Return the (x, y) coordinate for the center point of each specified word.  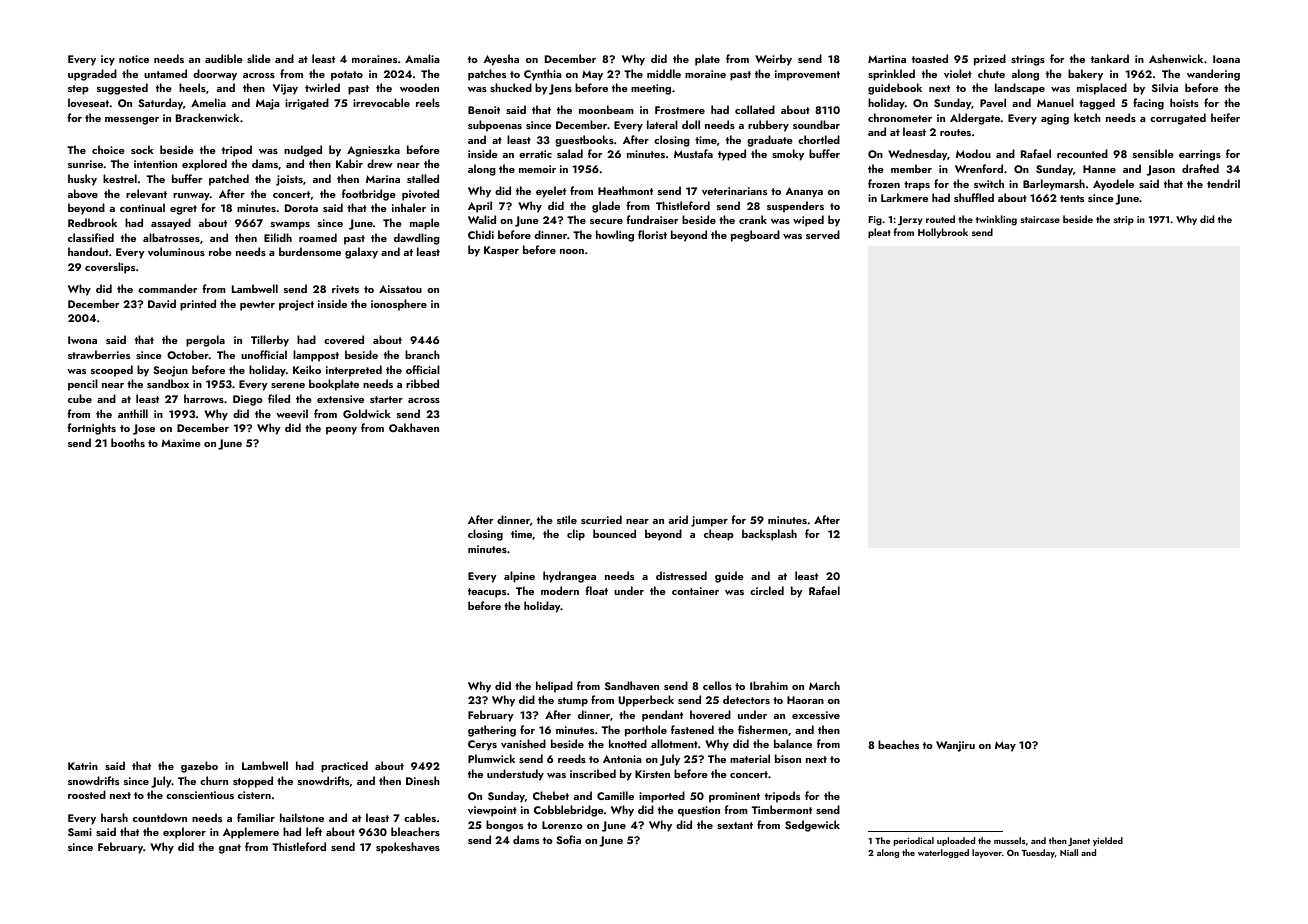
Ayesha (501, 60)
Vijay (285, 89)
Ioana (1226, 59)
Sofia (568, 839)
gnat (230, 849)
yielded (1108, 841)
